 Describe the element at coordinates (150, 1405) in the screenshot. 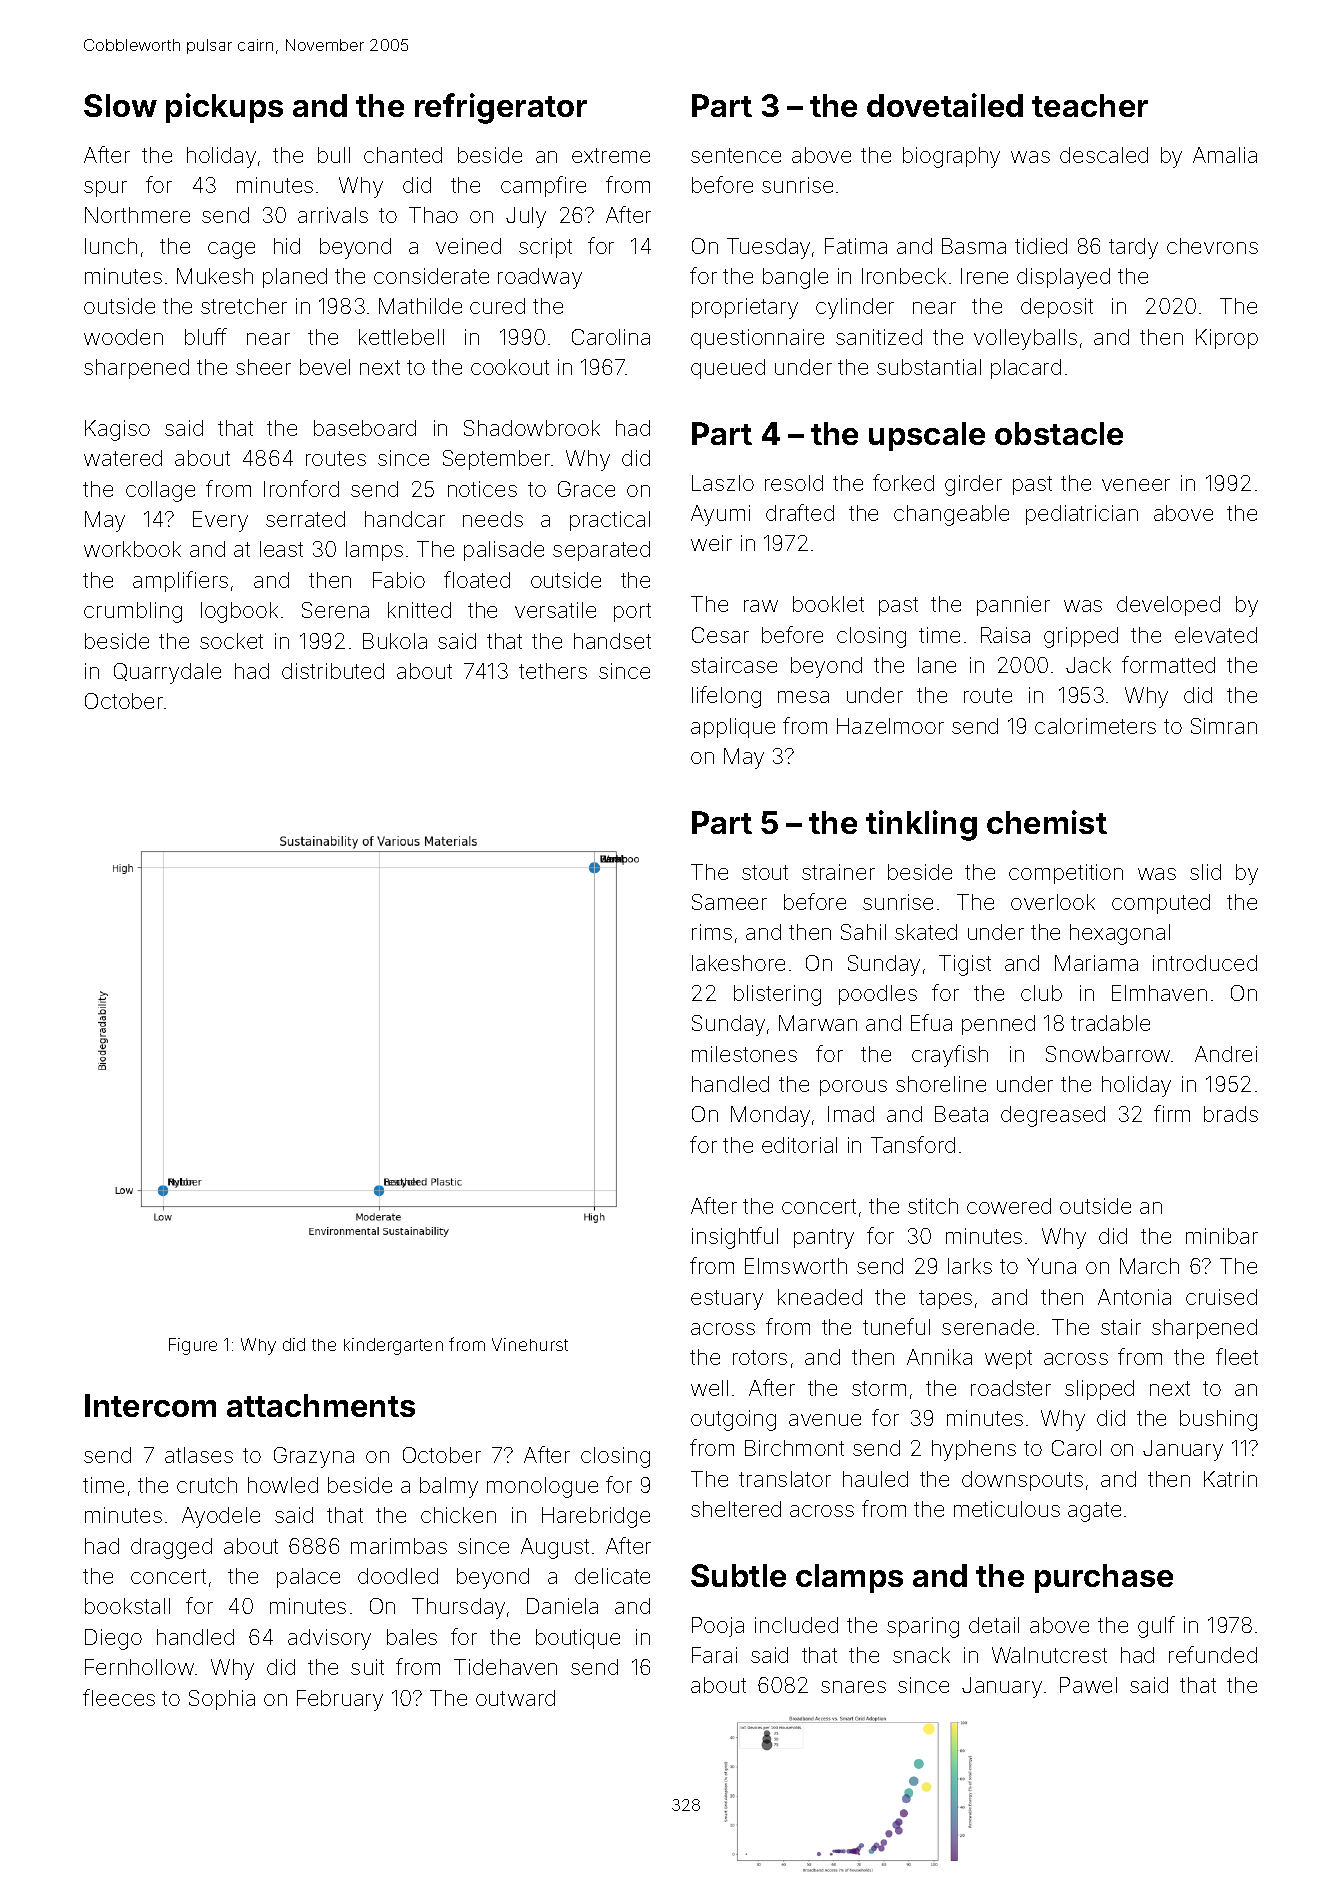

I see `Intercom` at that location.
